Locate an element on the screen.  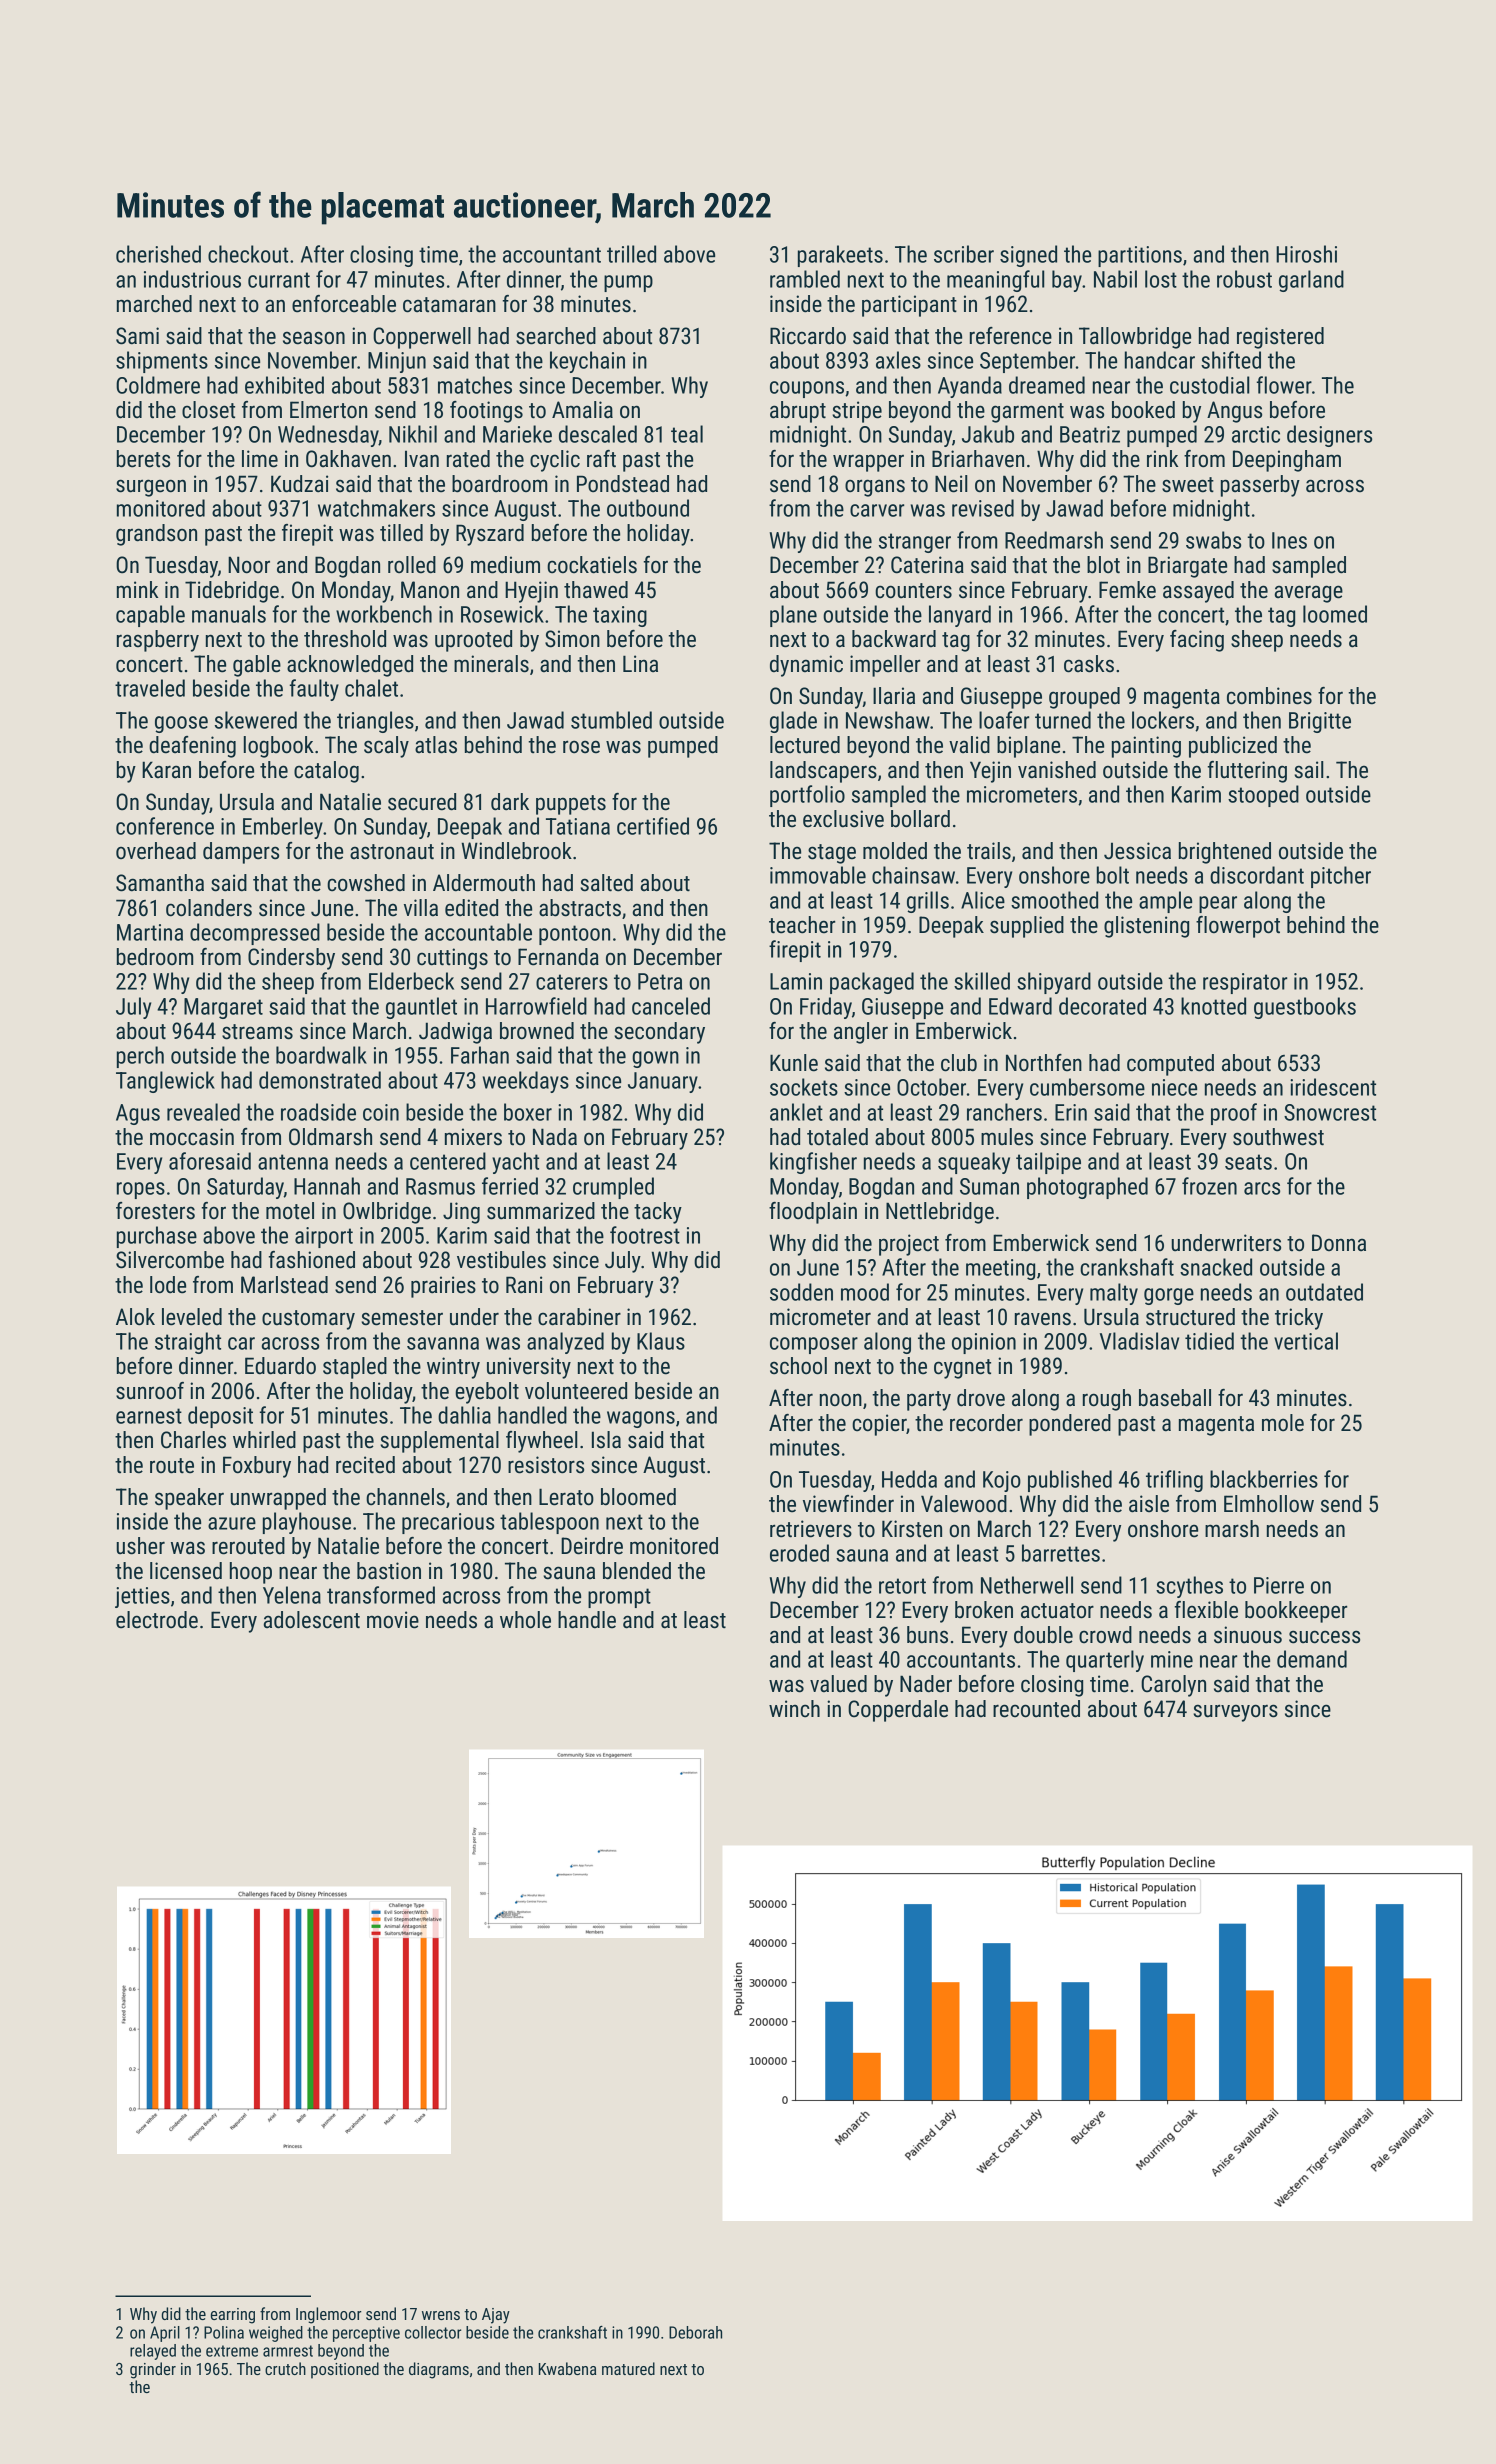
fashioned is located at coordinates (312, 1260).
